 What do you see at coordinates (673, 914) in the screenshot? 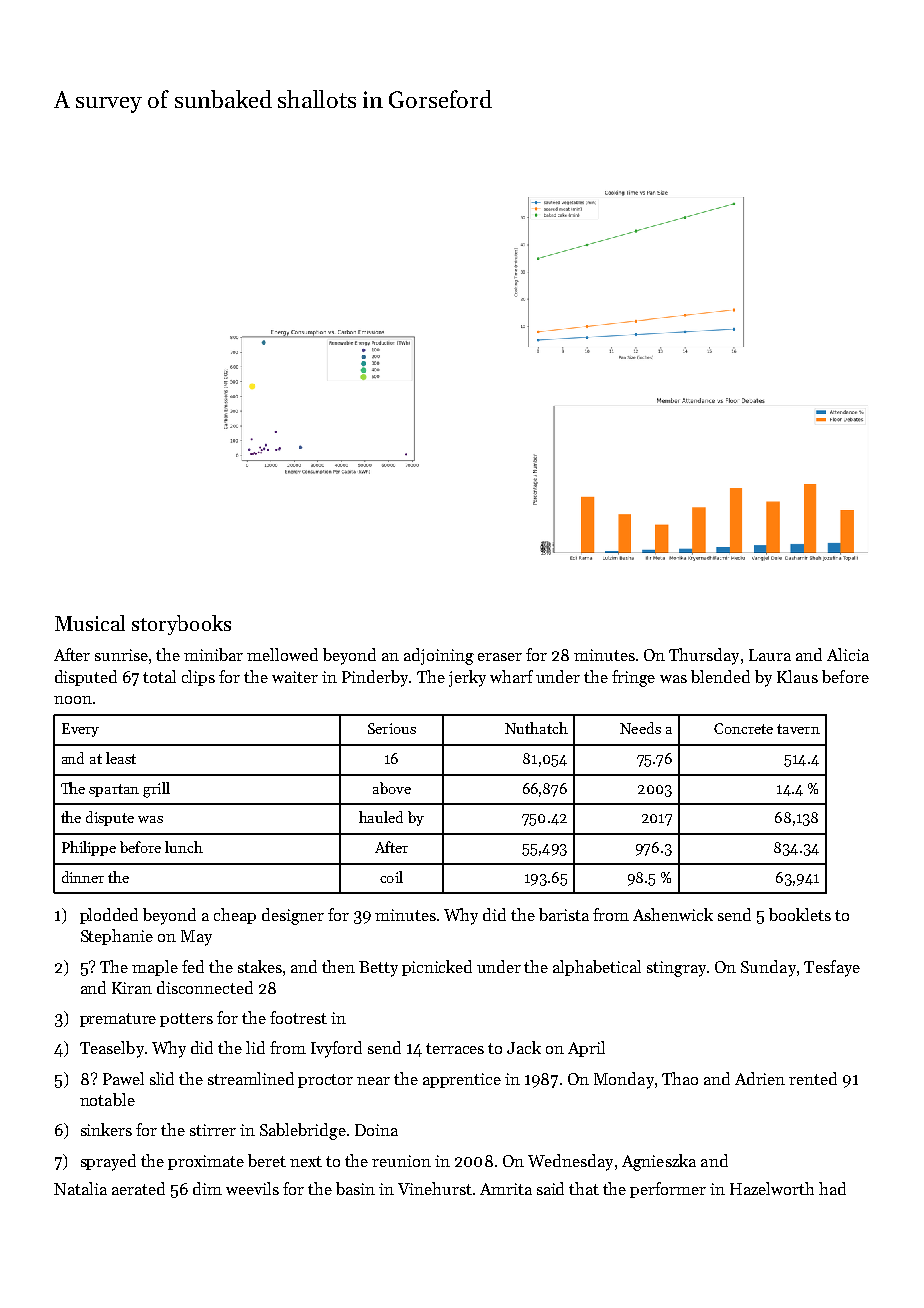
I see `Ashenwick` at bounding box center [673, 914].
